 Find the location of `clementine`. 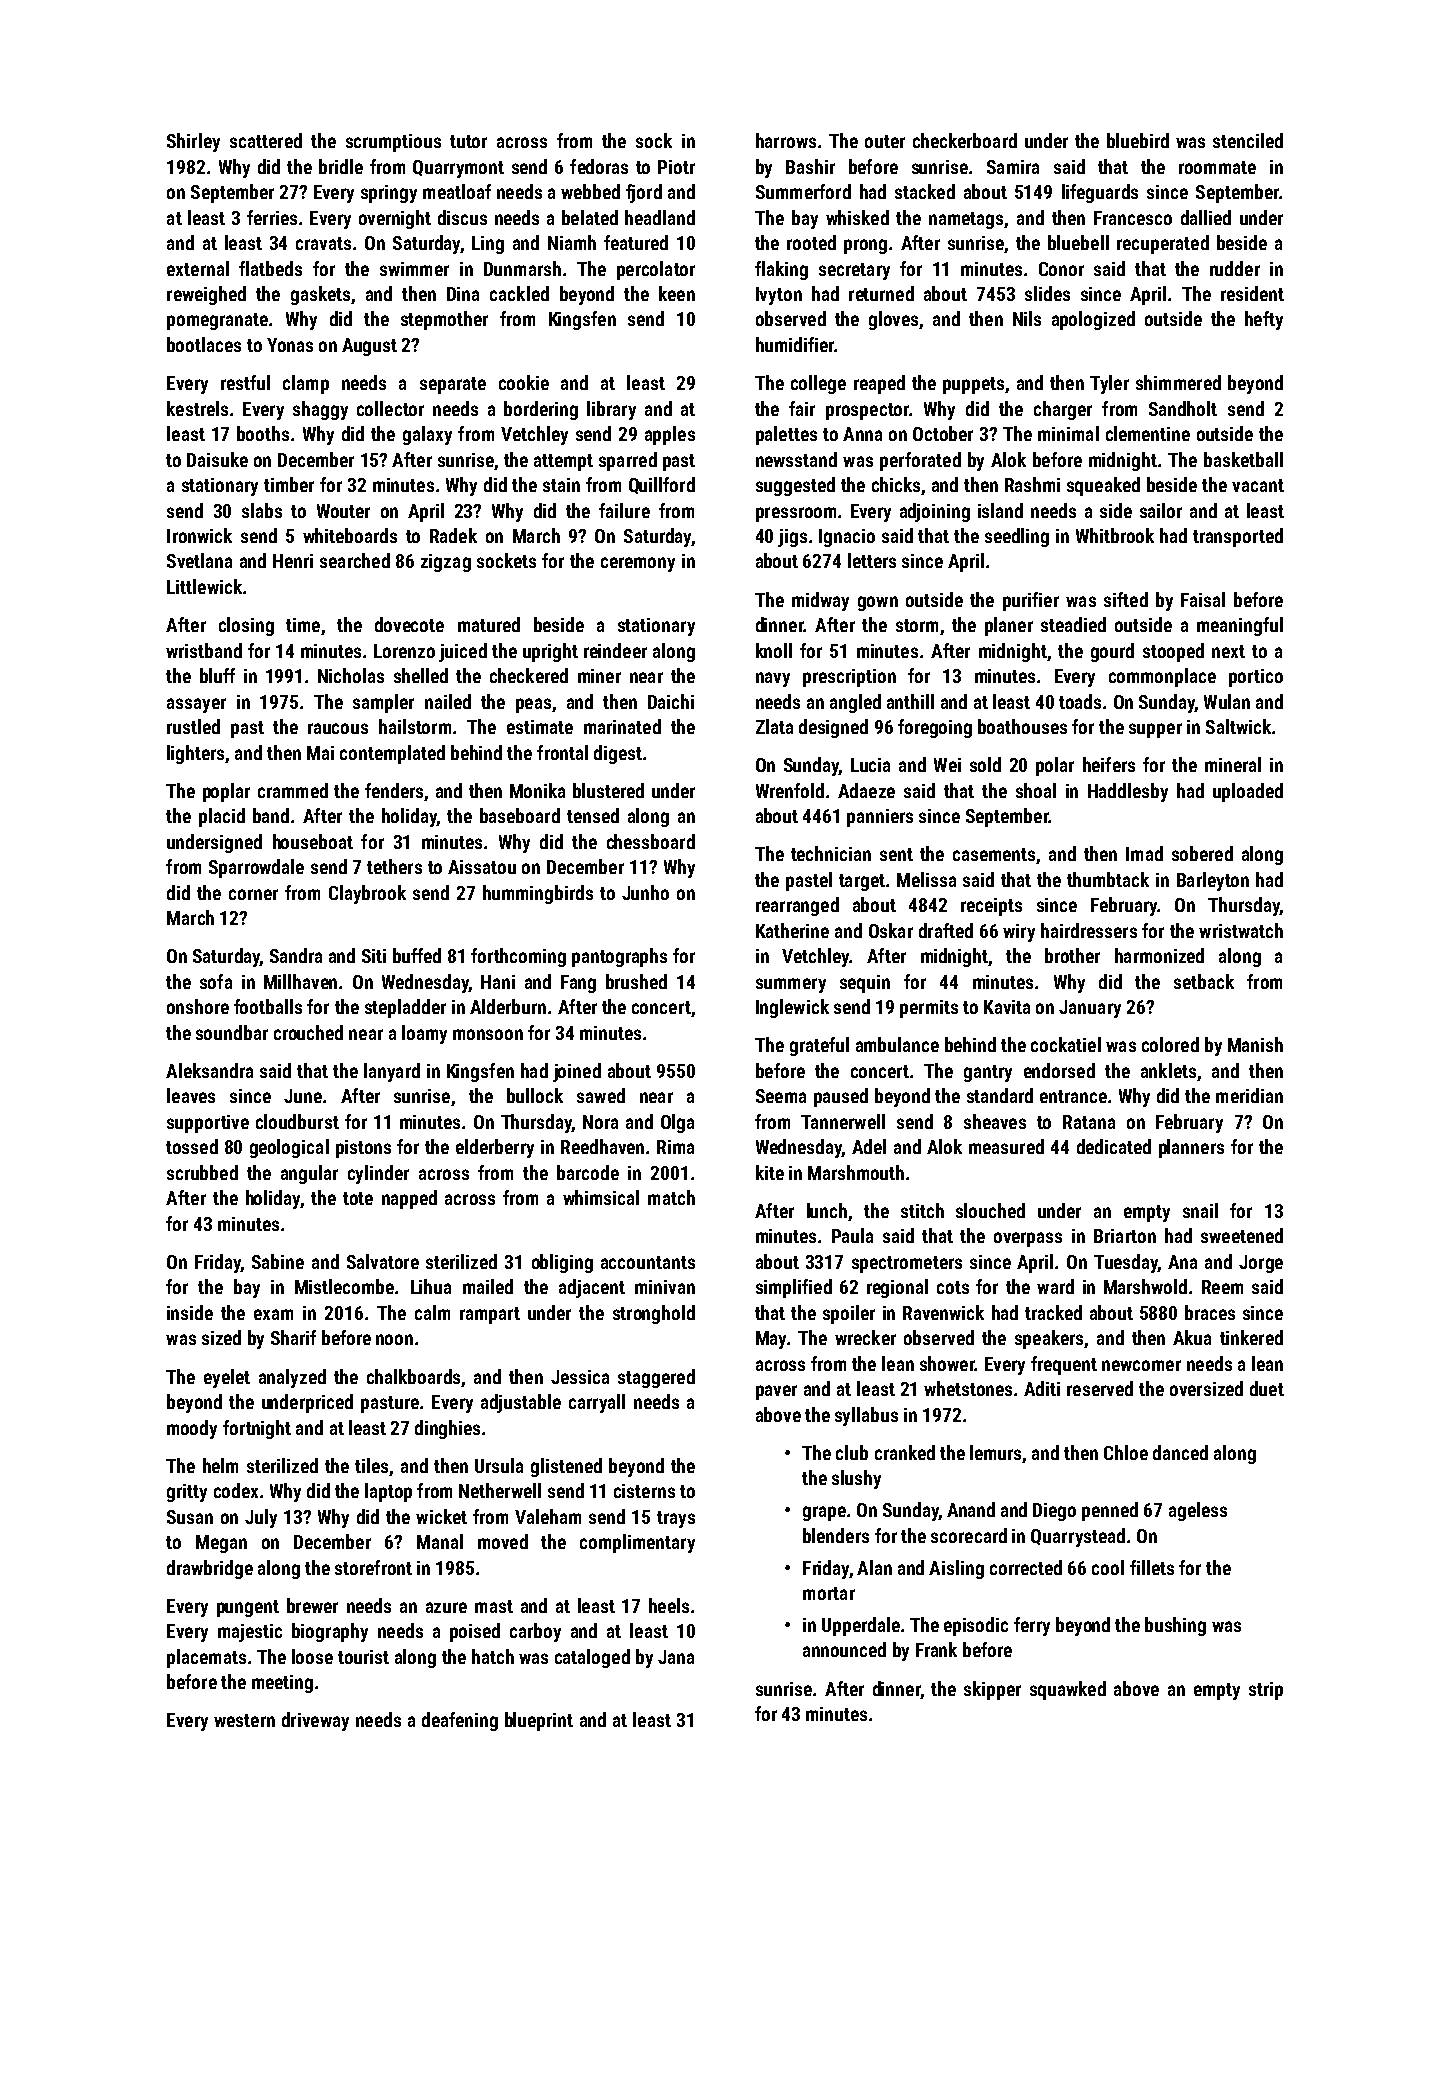

clementine is located at coordinates (1148, 433).
